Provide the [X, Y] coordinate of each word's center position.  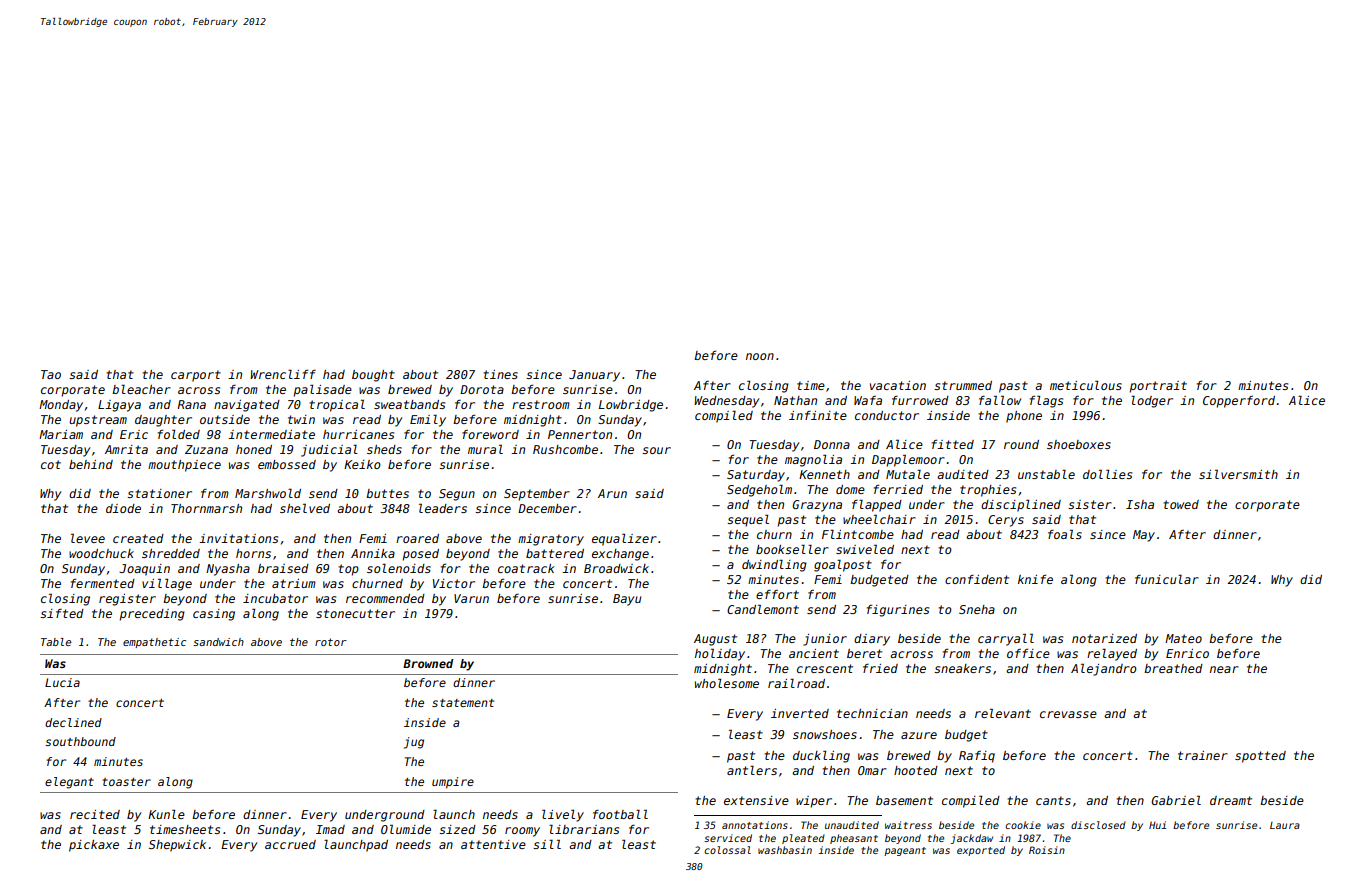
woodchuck [101, 553]
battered [555, 553]
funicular [1167, 579]
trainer [1203, 755]
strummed [963, 385]
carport [196, 376]
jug [414, 743]
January [594, 376]
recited [95, 814]
